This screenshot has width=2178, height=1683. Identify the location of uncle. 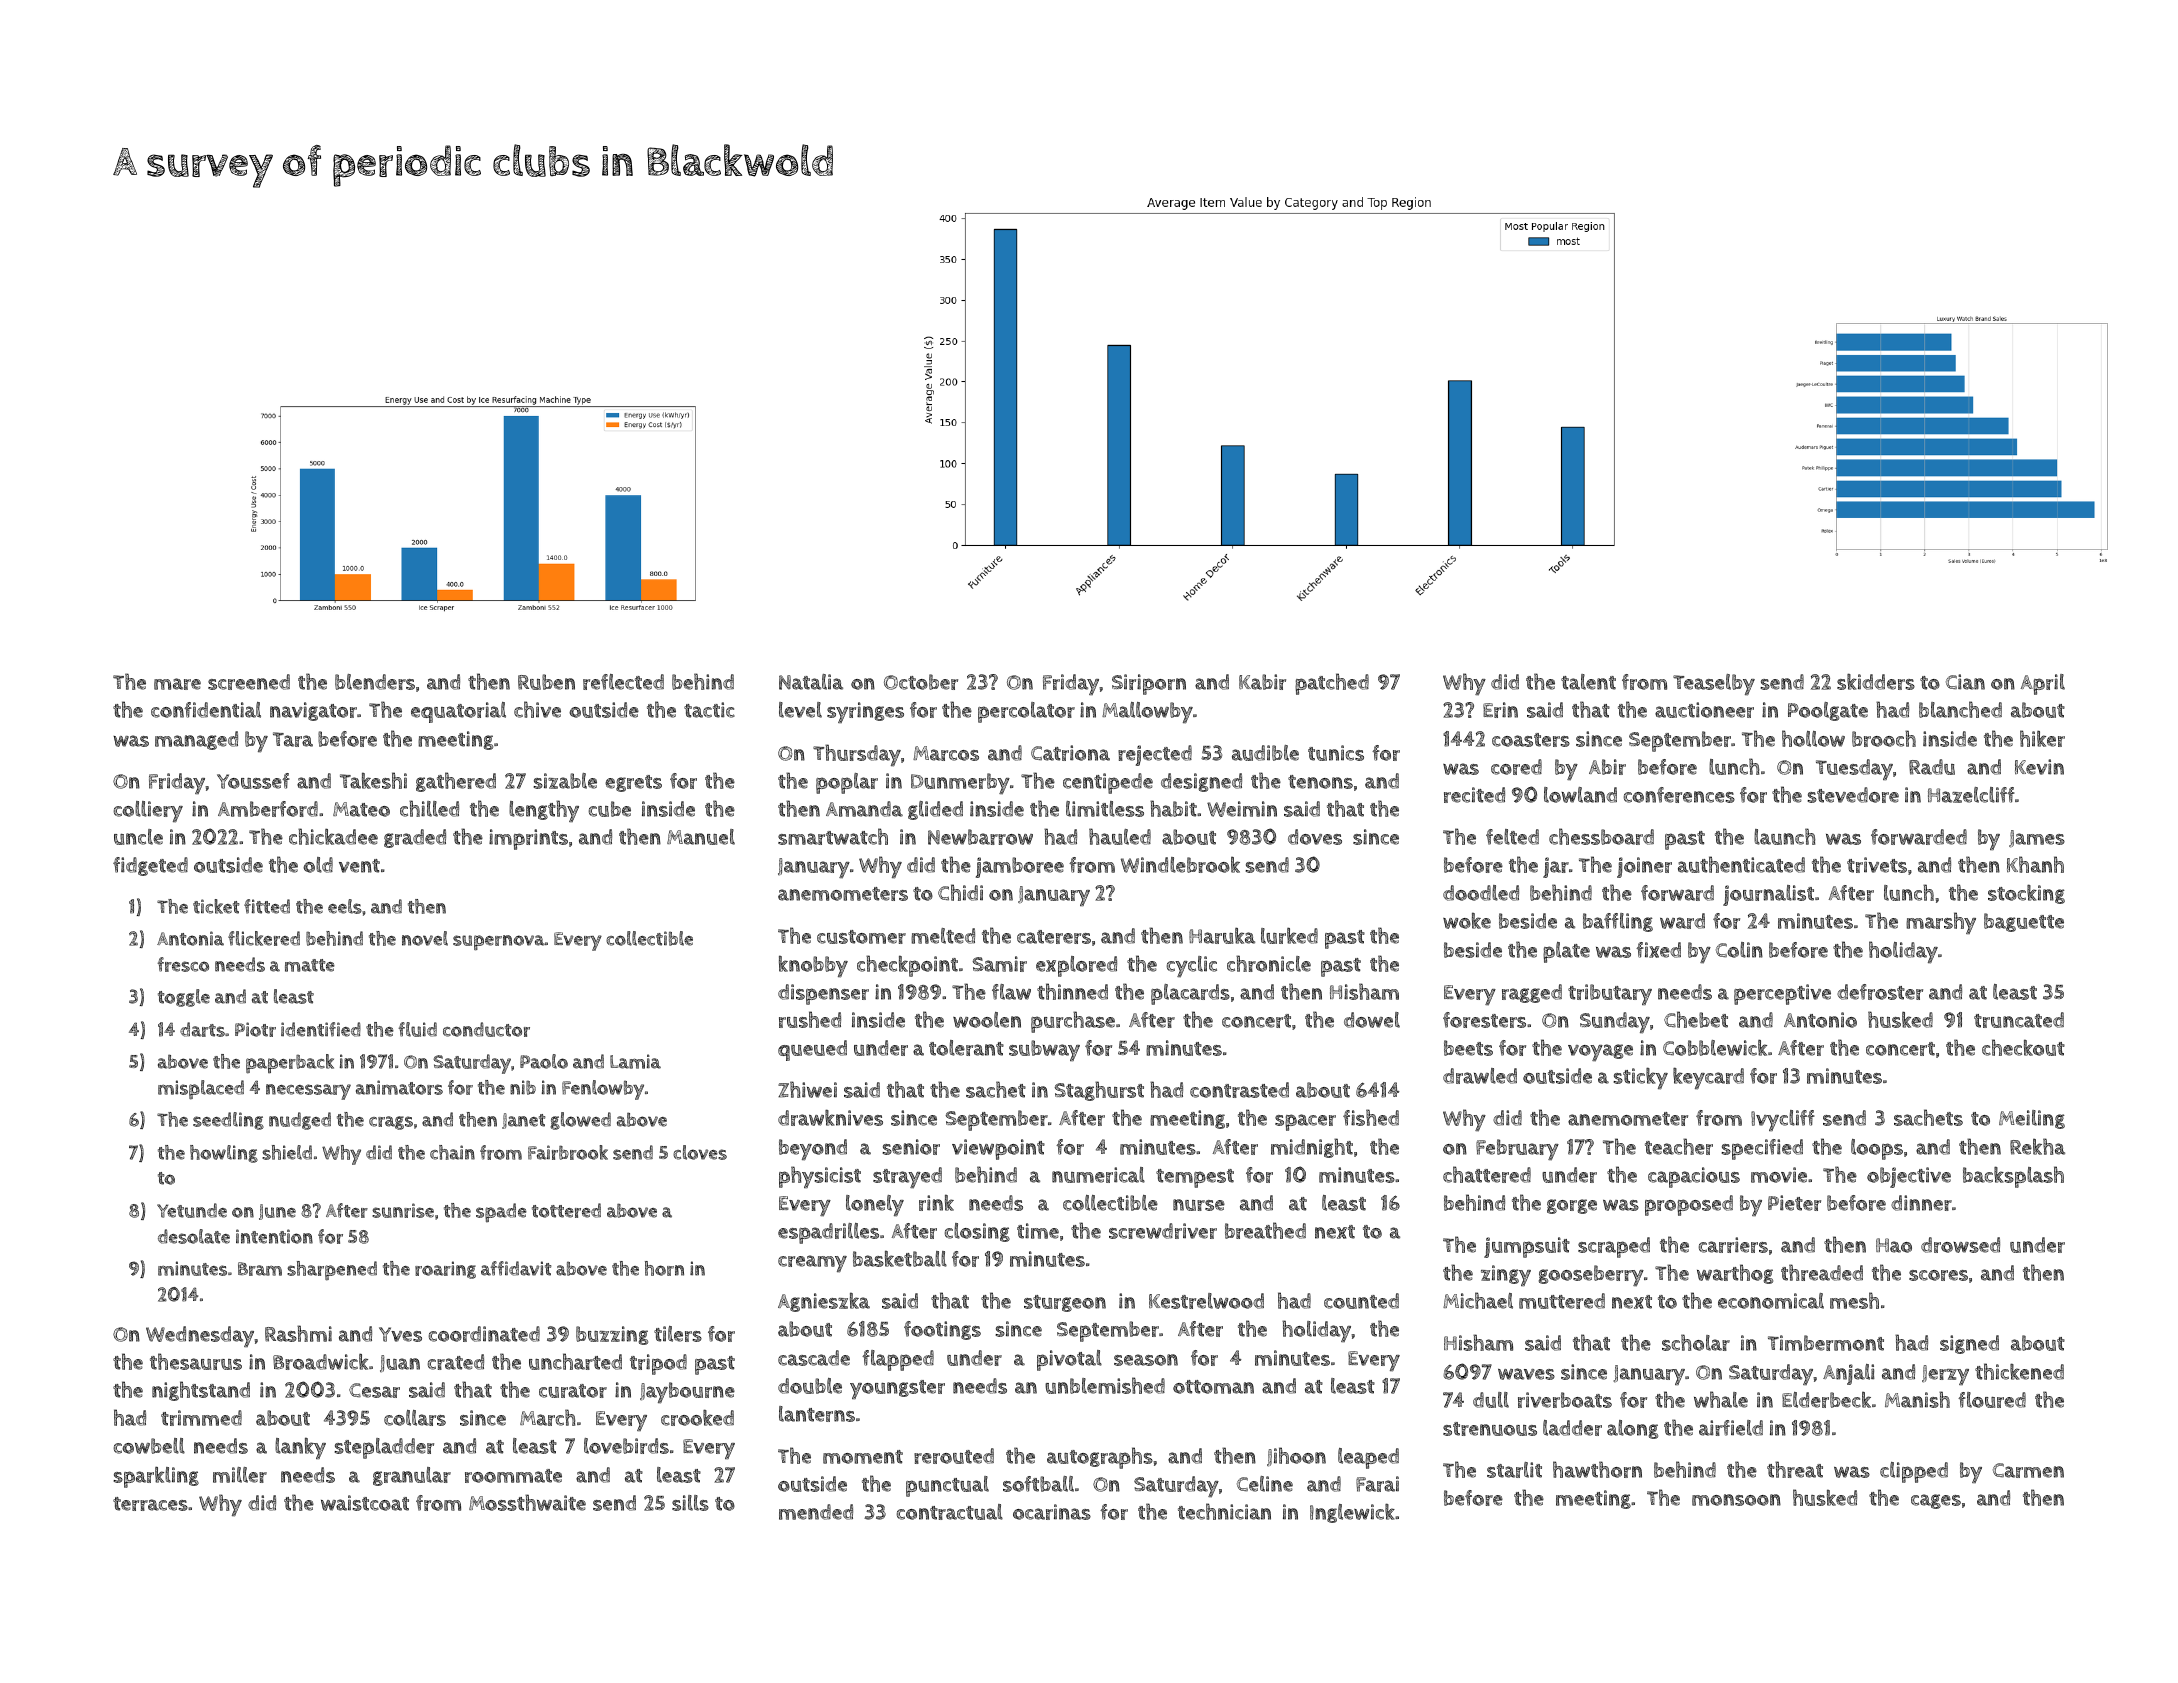
(138, 837).
